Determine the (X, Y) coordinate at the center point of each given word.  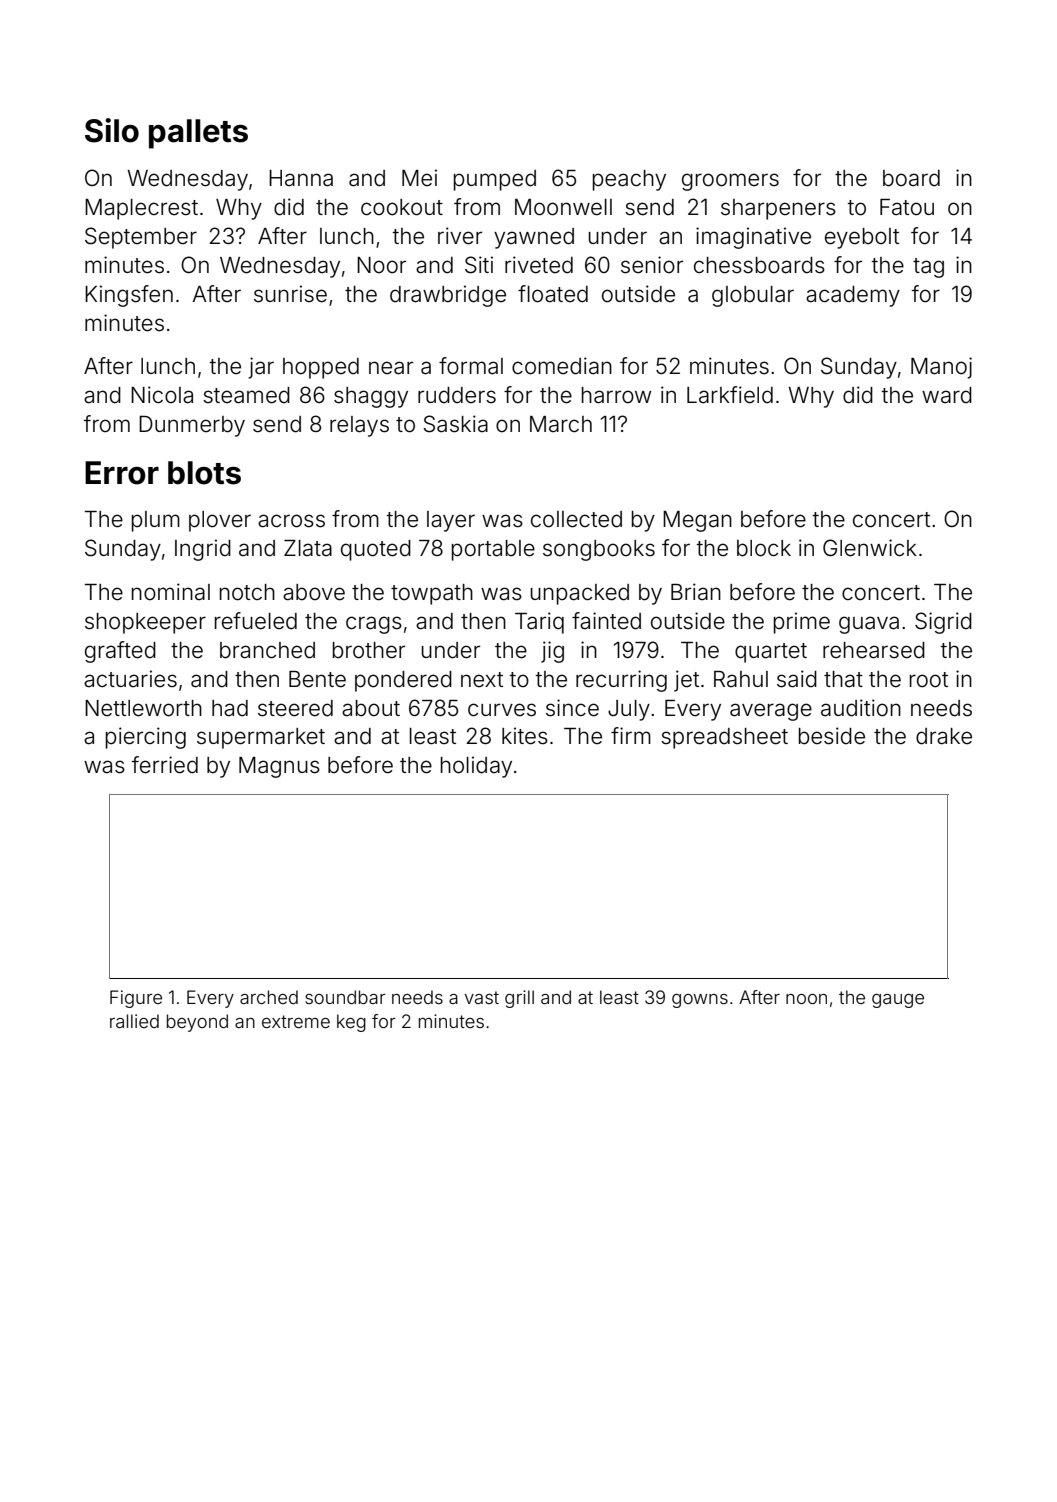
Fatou (907, 207)
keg (351, 1023)
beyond (197, 1023)
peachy (629, 180)
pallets (198, 134)
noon (806, 999)
